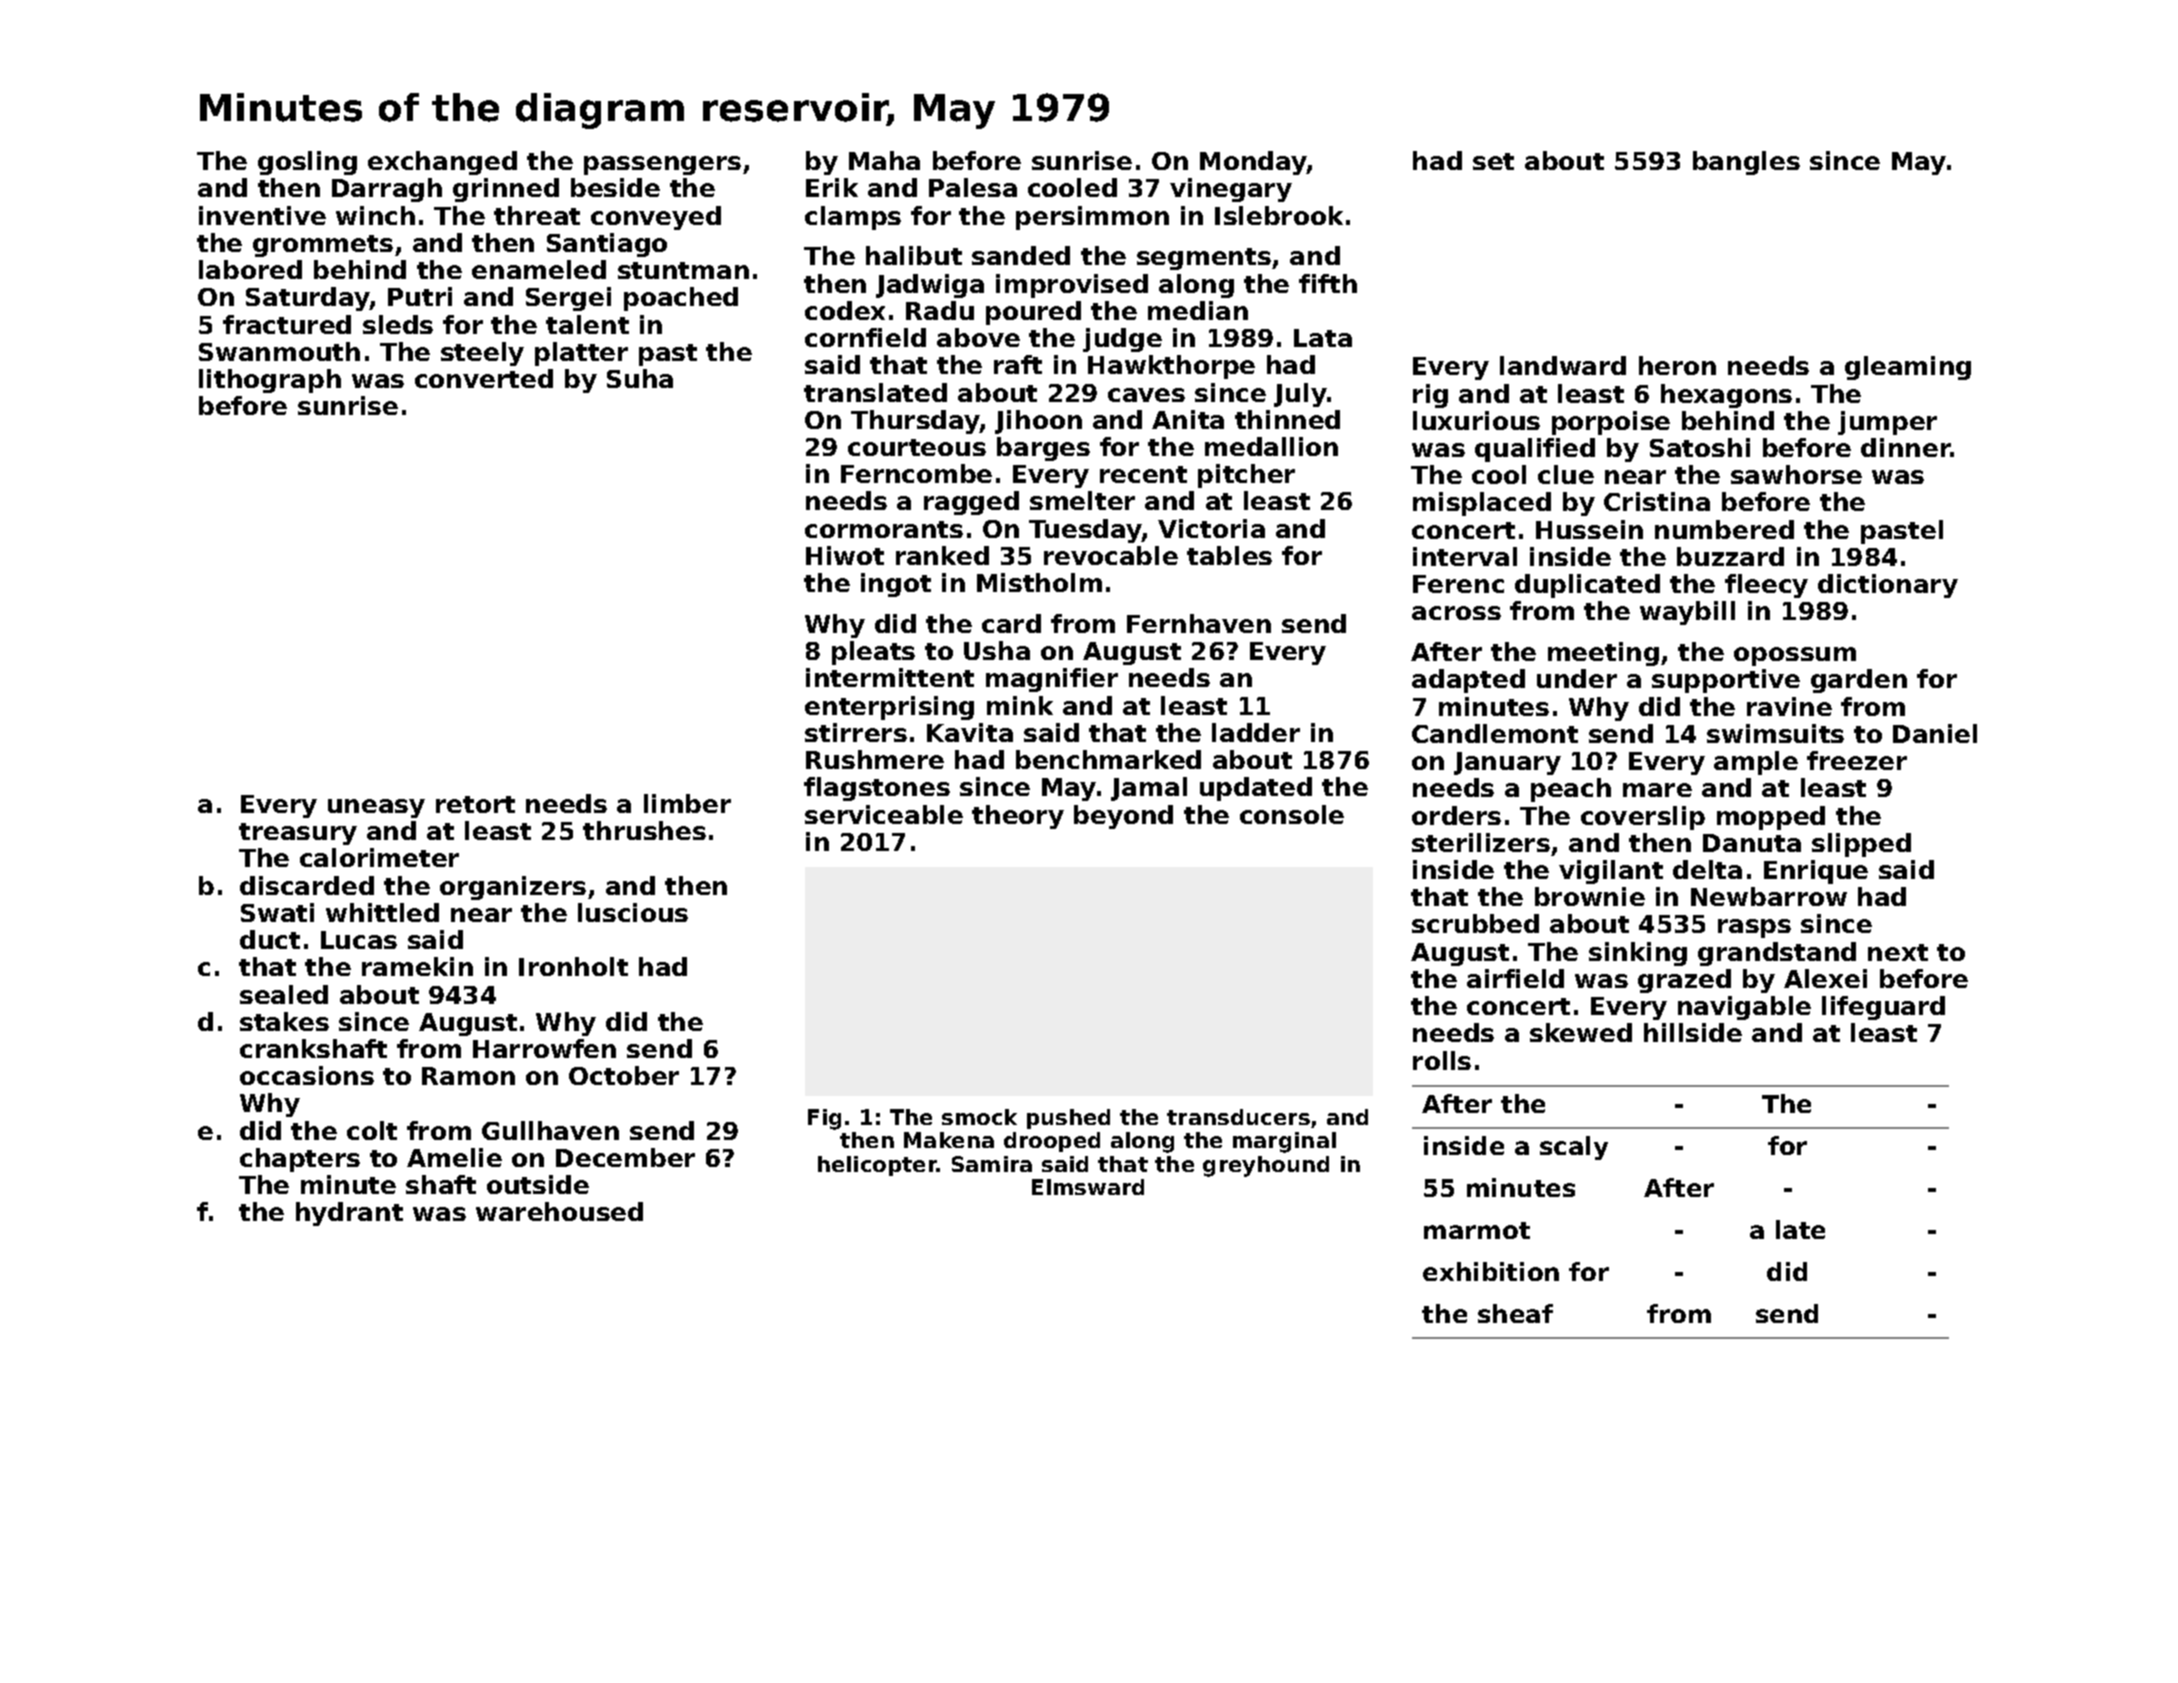 The width and height of the screenshot is (2178, 1683). What do you see at coordinates (270, 381) in the screenshot?
I see `lithograph` at bounding box center [270, 381].
